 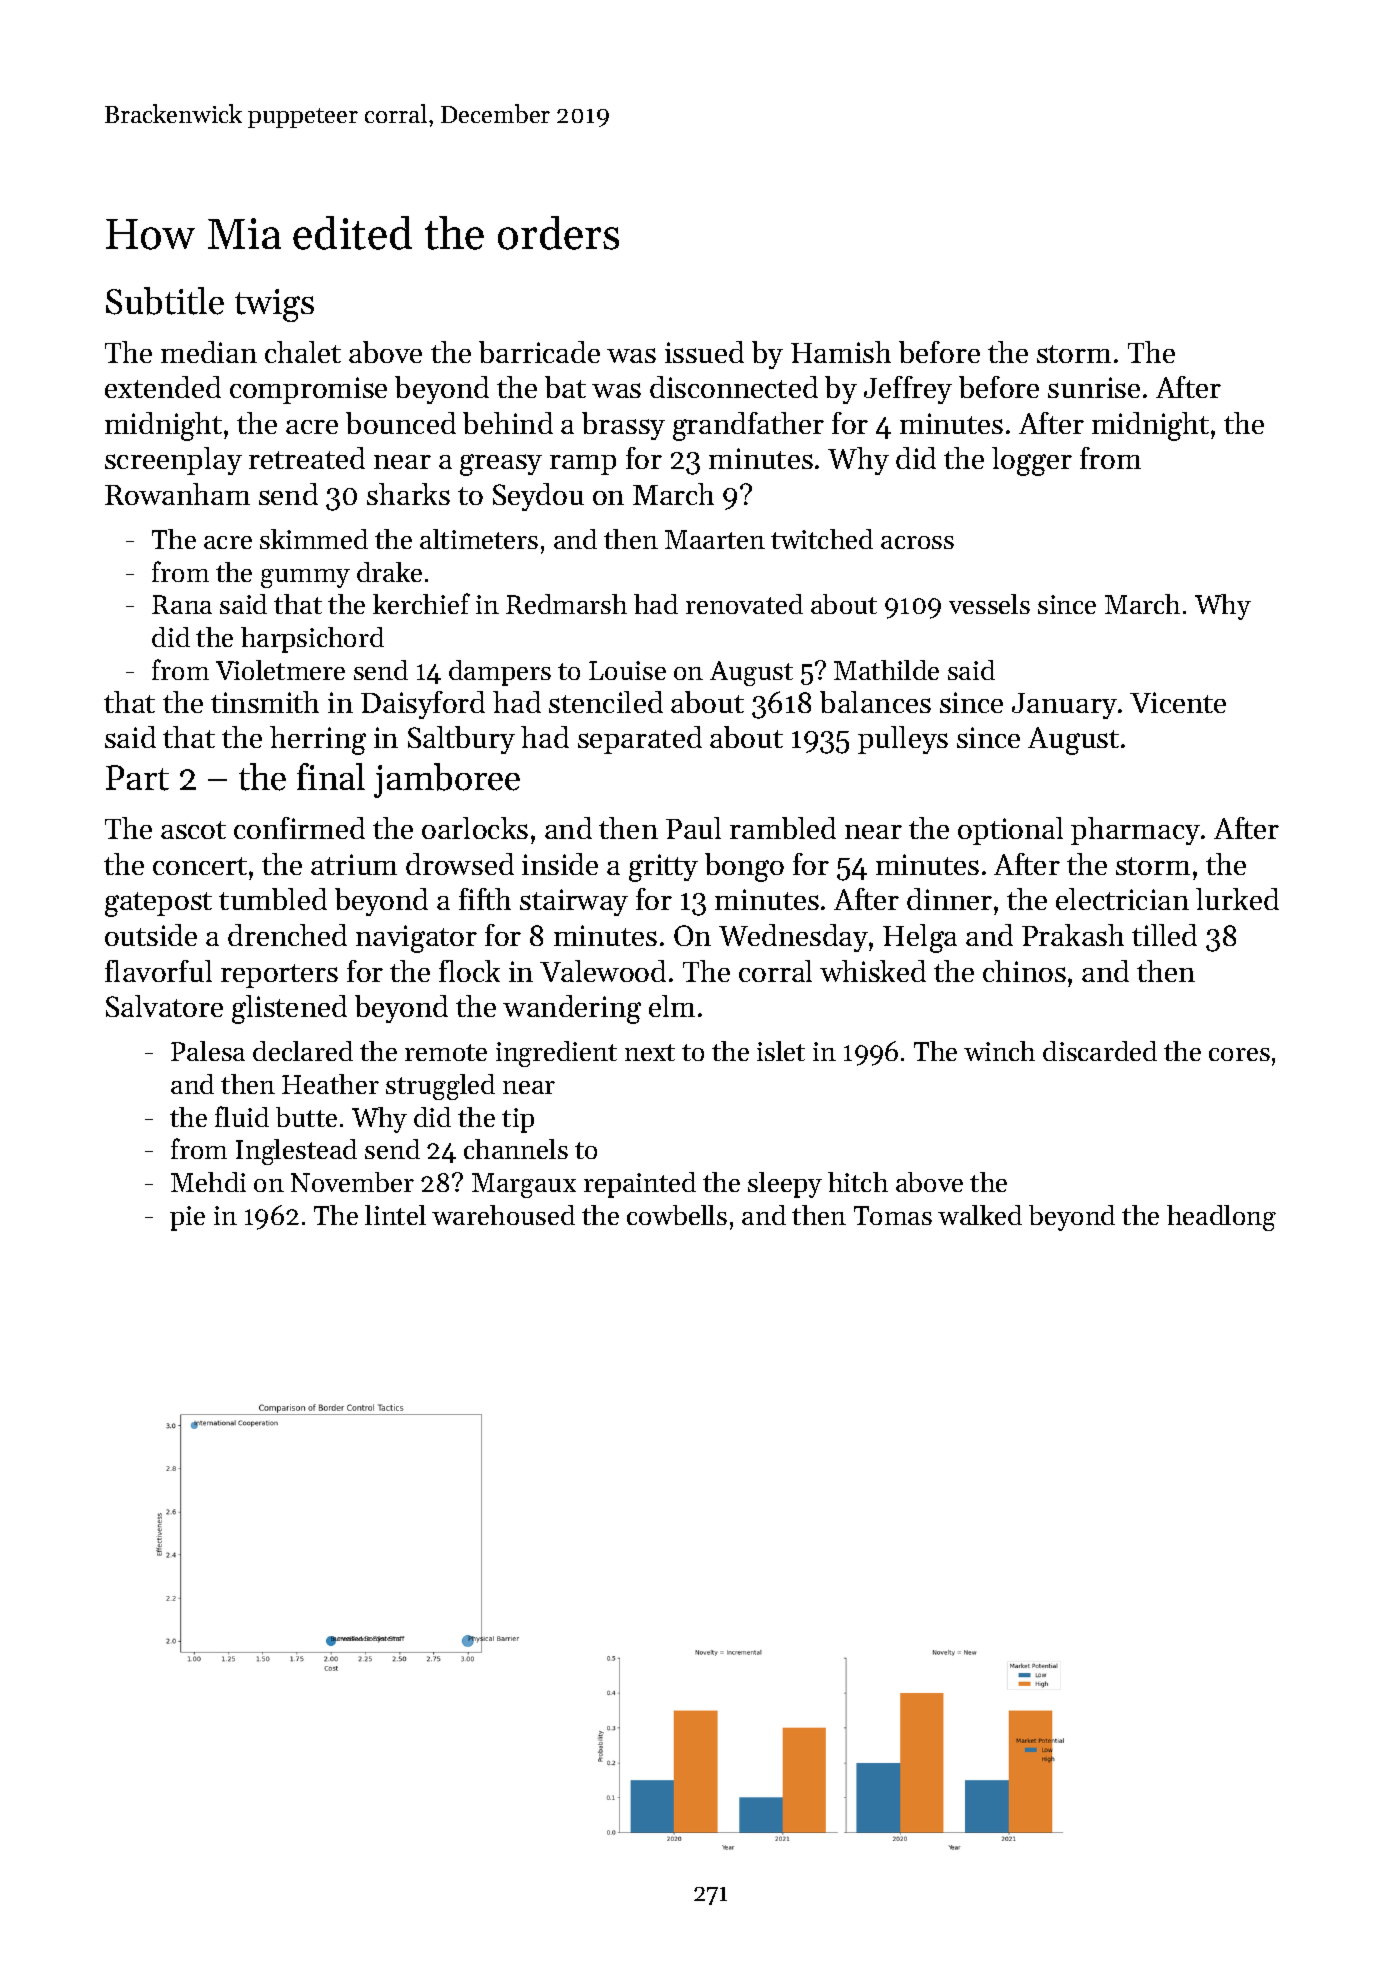 What do you see at coordinates (574, 902) in the screenshot?
I see `stairway` at bounding box center [574, 902].
